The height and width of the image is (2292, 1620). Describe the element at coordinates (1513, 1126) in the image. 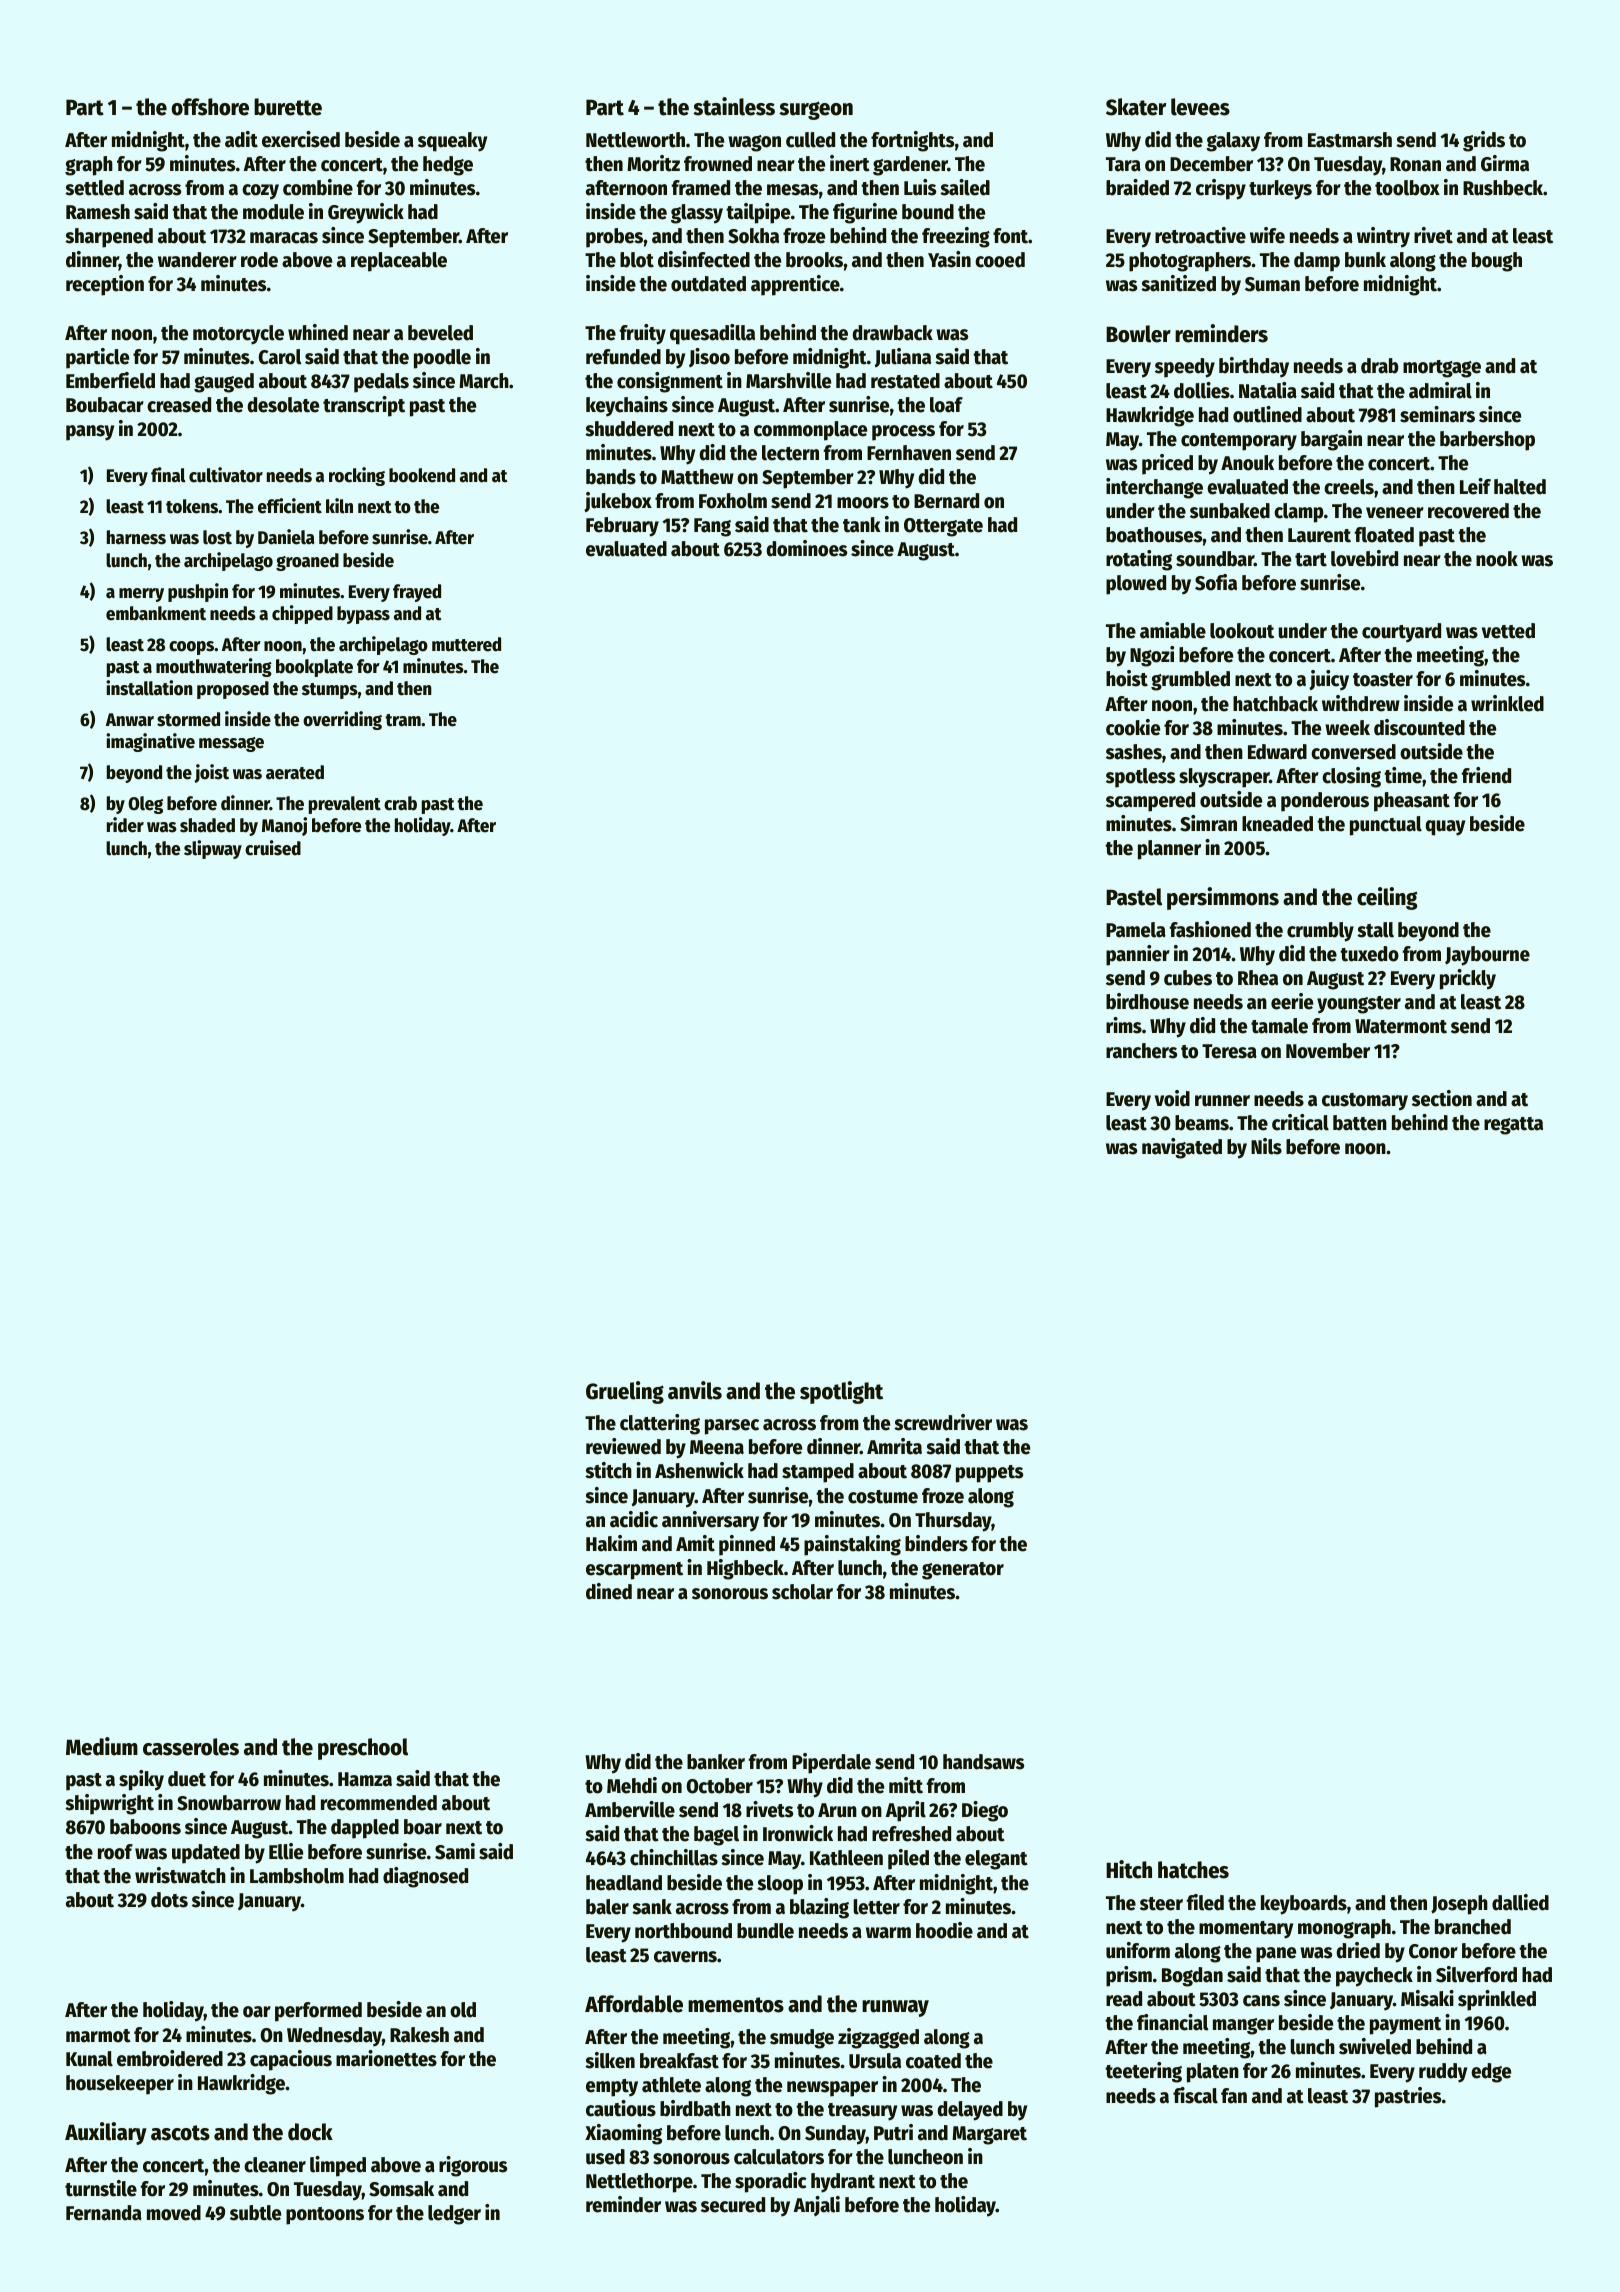

I see `regatta` at that location.
